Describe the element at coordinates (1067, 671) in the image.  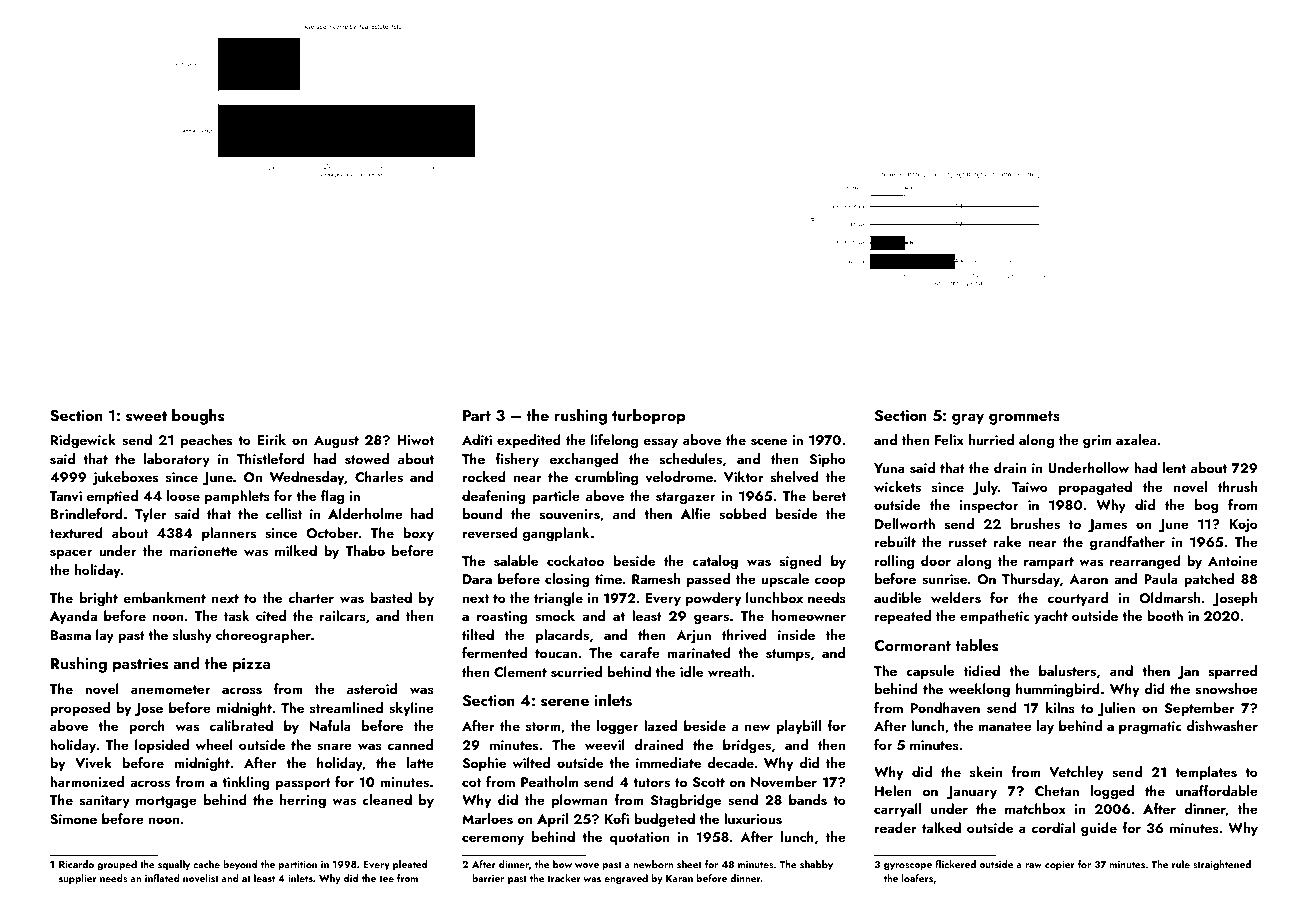
I see `balusters` at that location.
